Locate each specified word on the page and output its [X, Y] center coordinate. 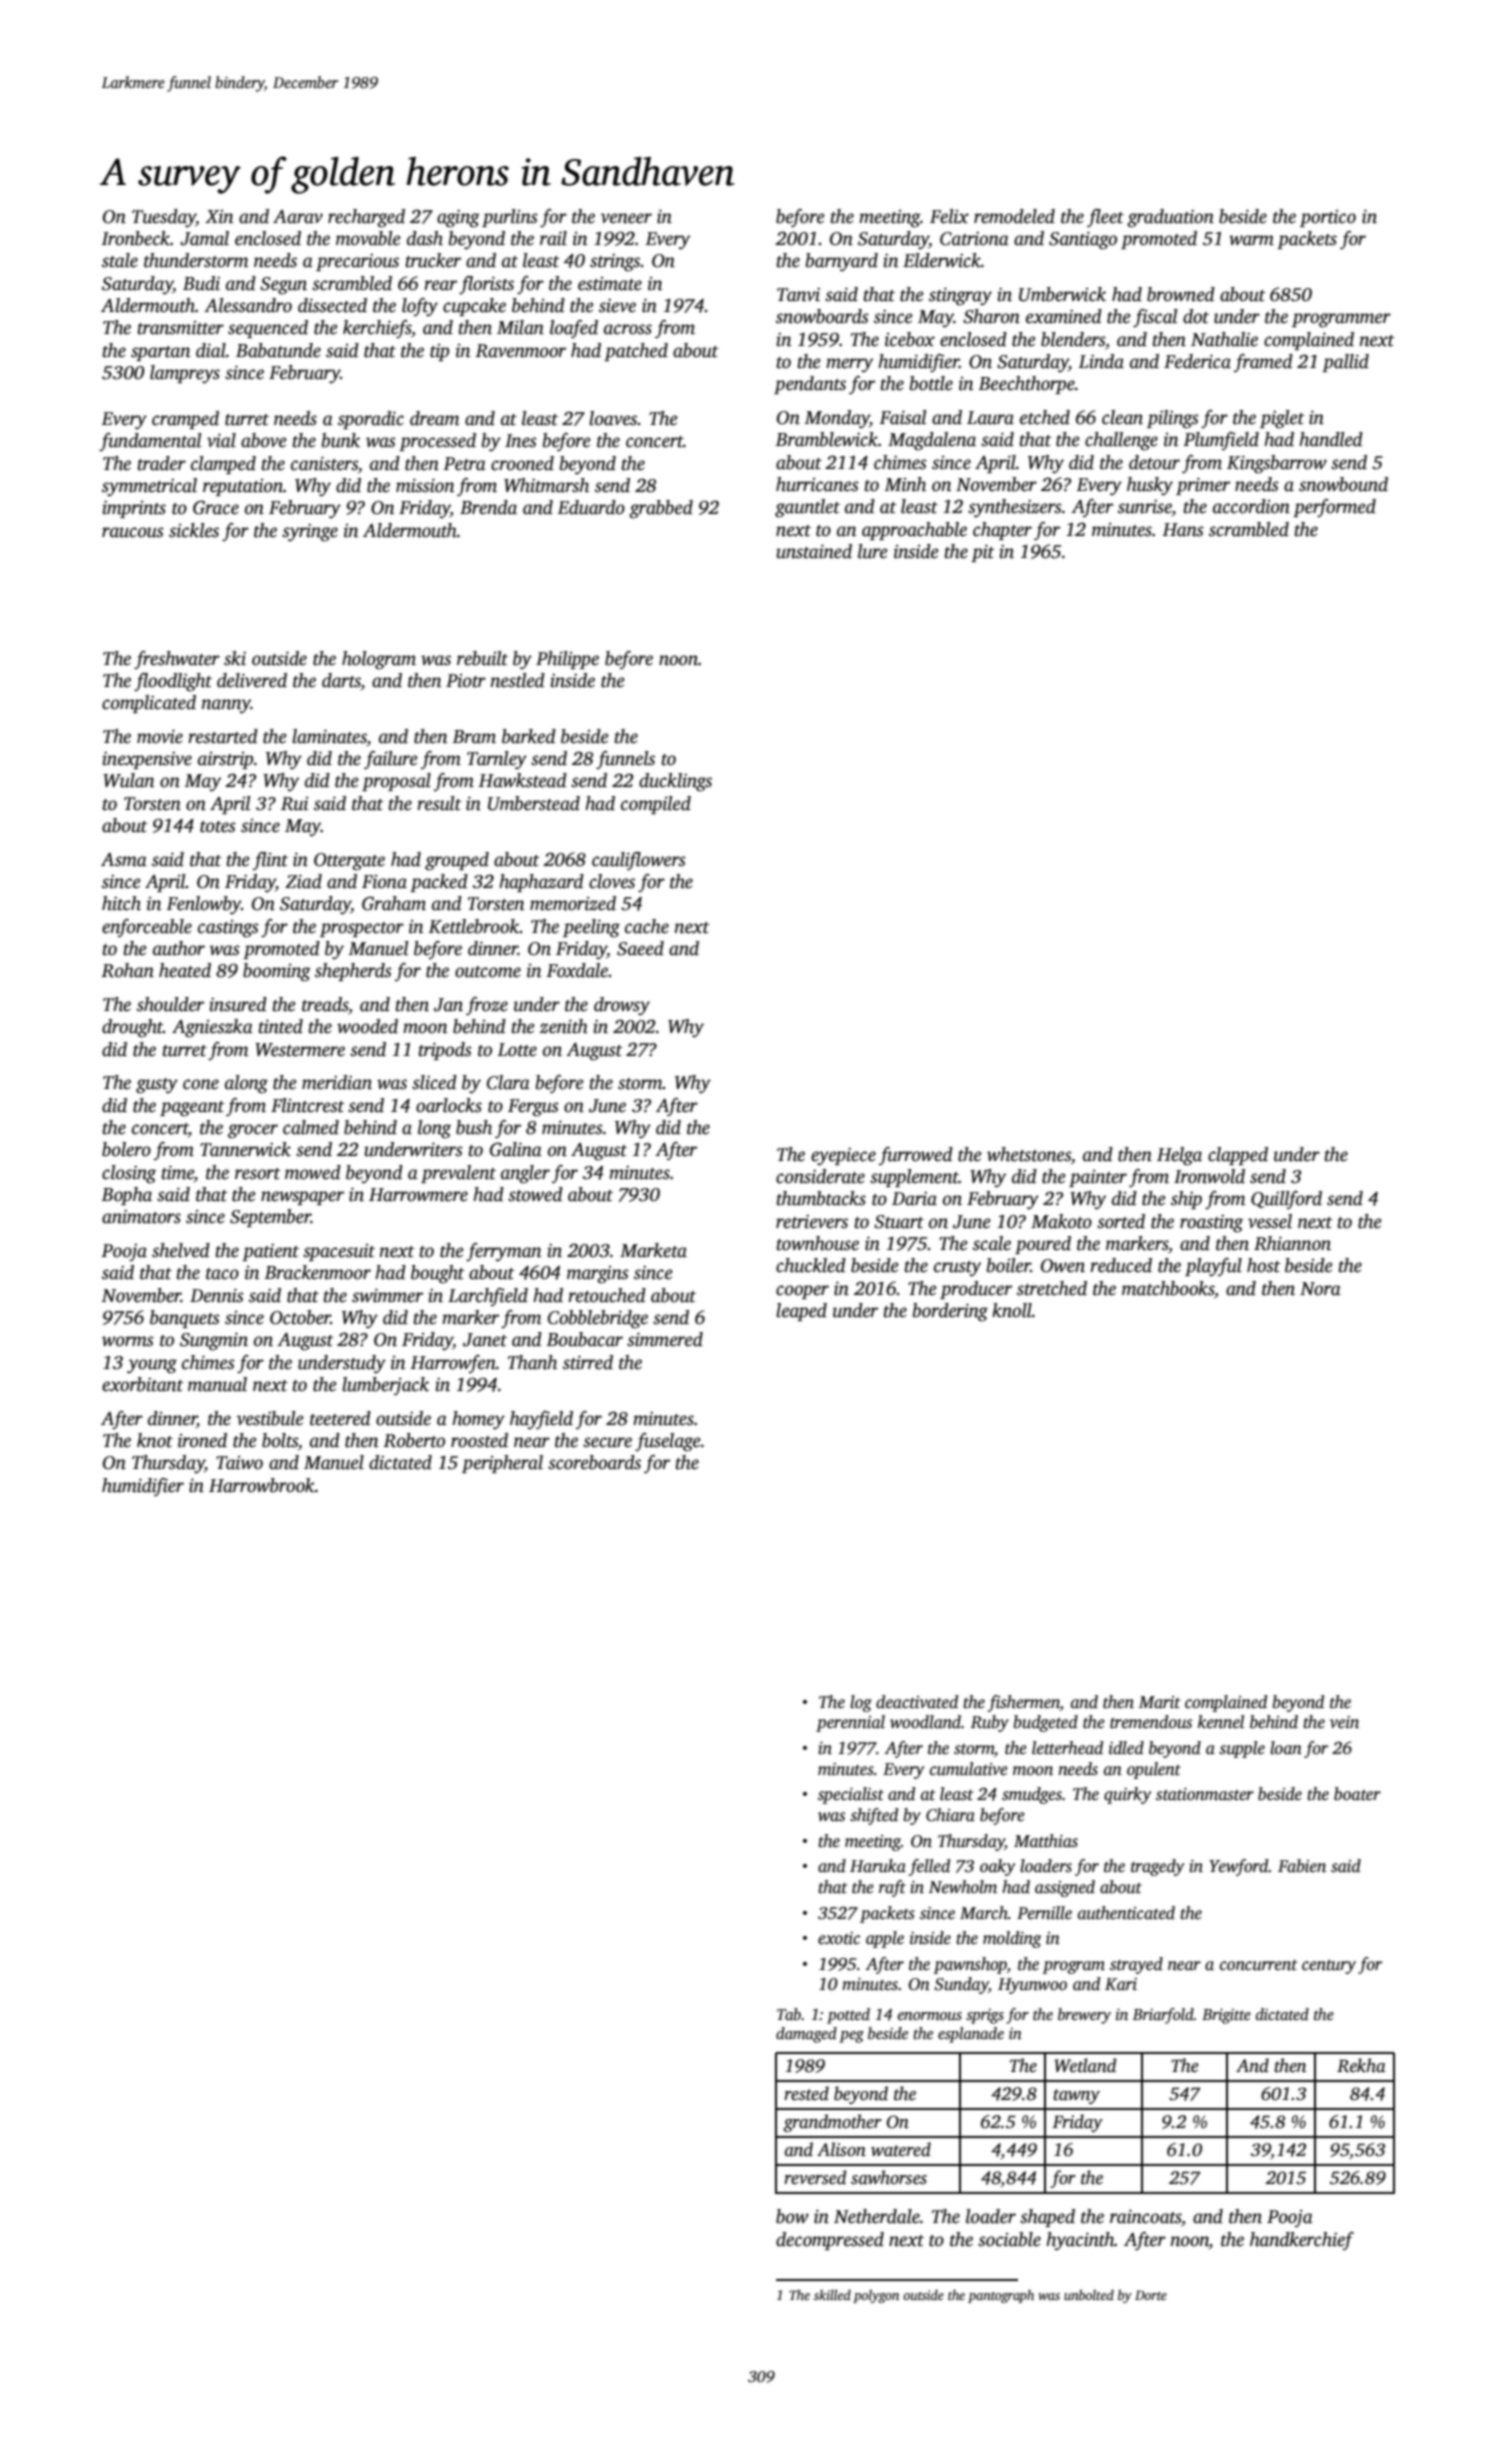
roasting [1211, 1224]
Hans [1183, 530]
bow [792, 2216]
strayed [1136, 1965]
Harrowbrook [262, 1485]
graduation [1170, 218]
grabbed [661, 509]
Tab [789, 2014]
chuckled [811, 1265]
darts [341, 681]
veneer [626, 218]
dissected [332, 305]
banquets [185, 1319]
